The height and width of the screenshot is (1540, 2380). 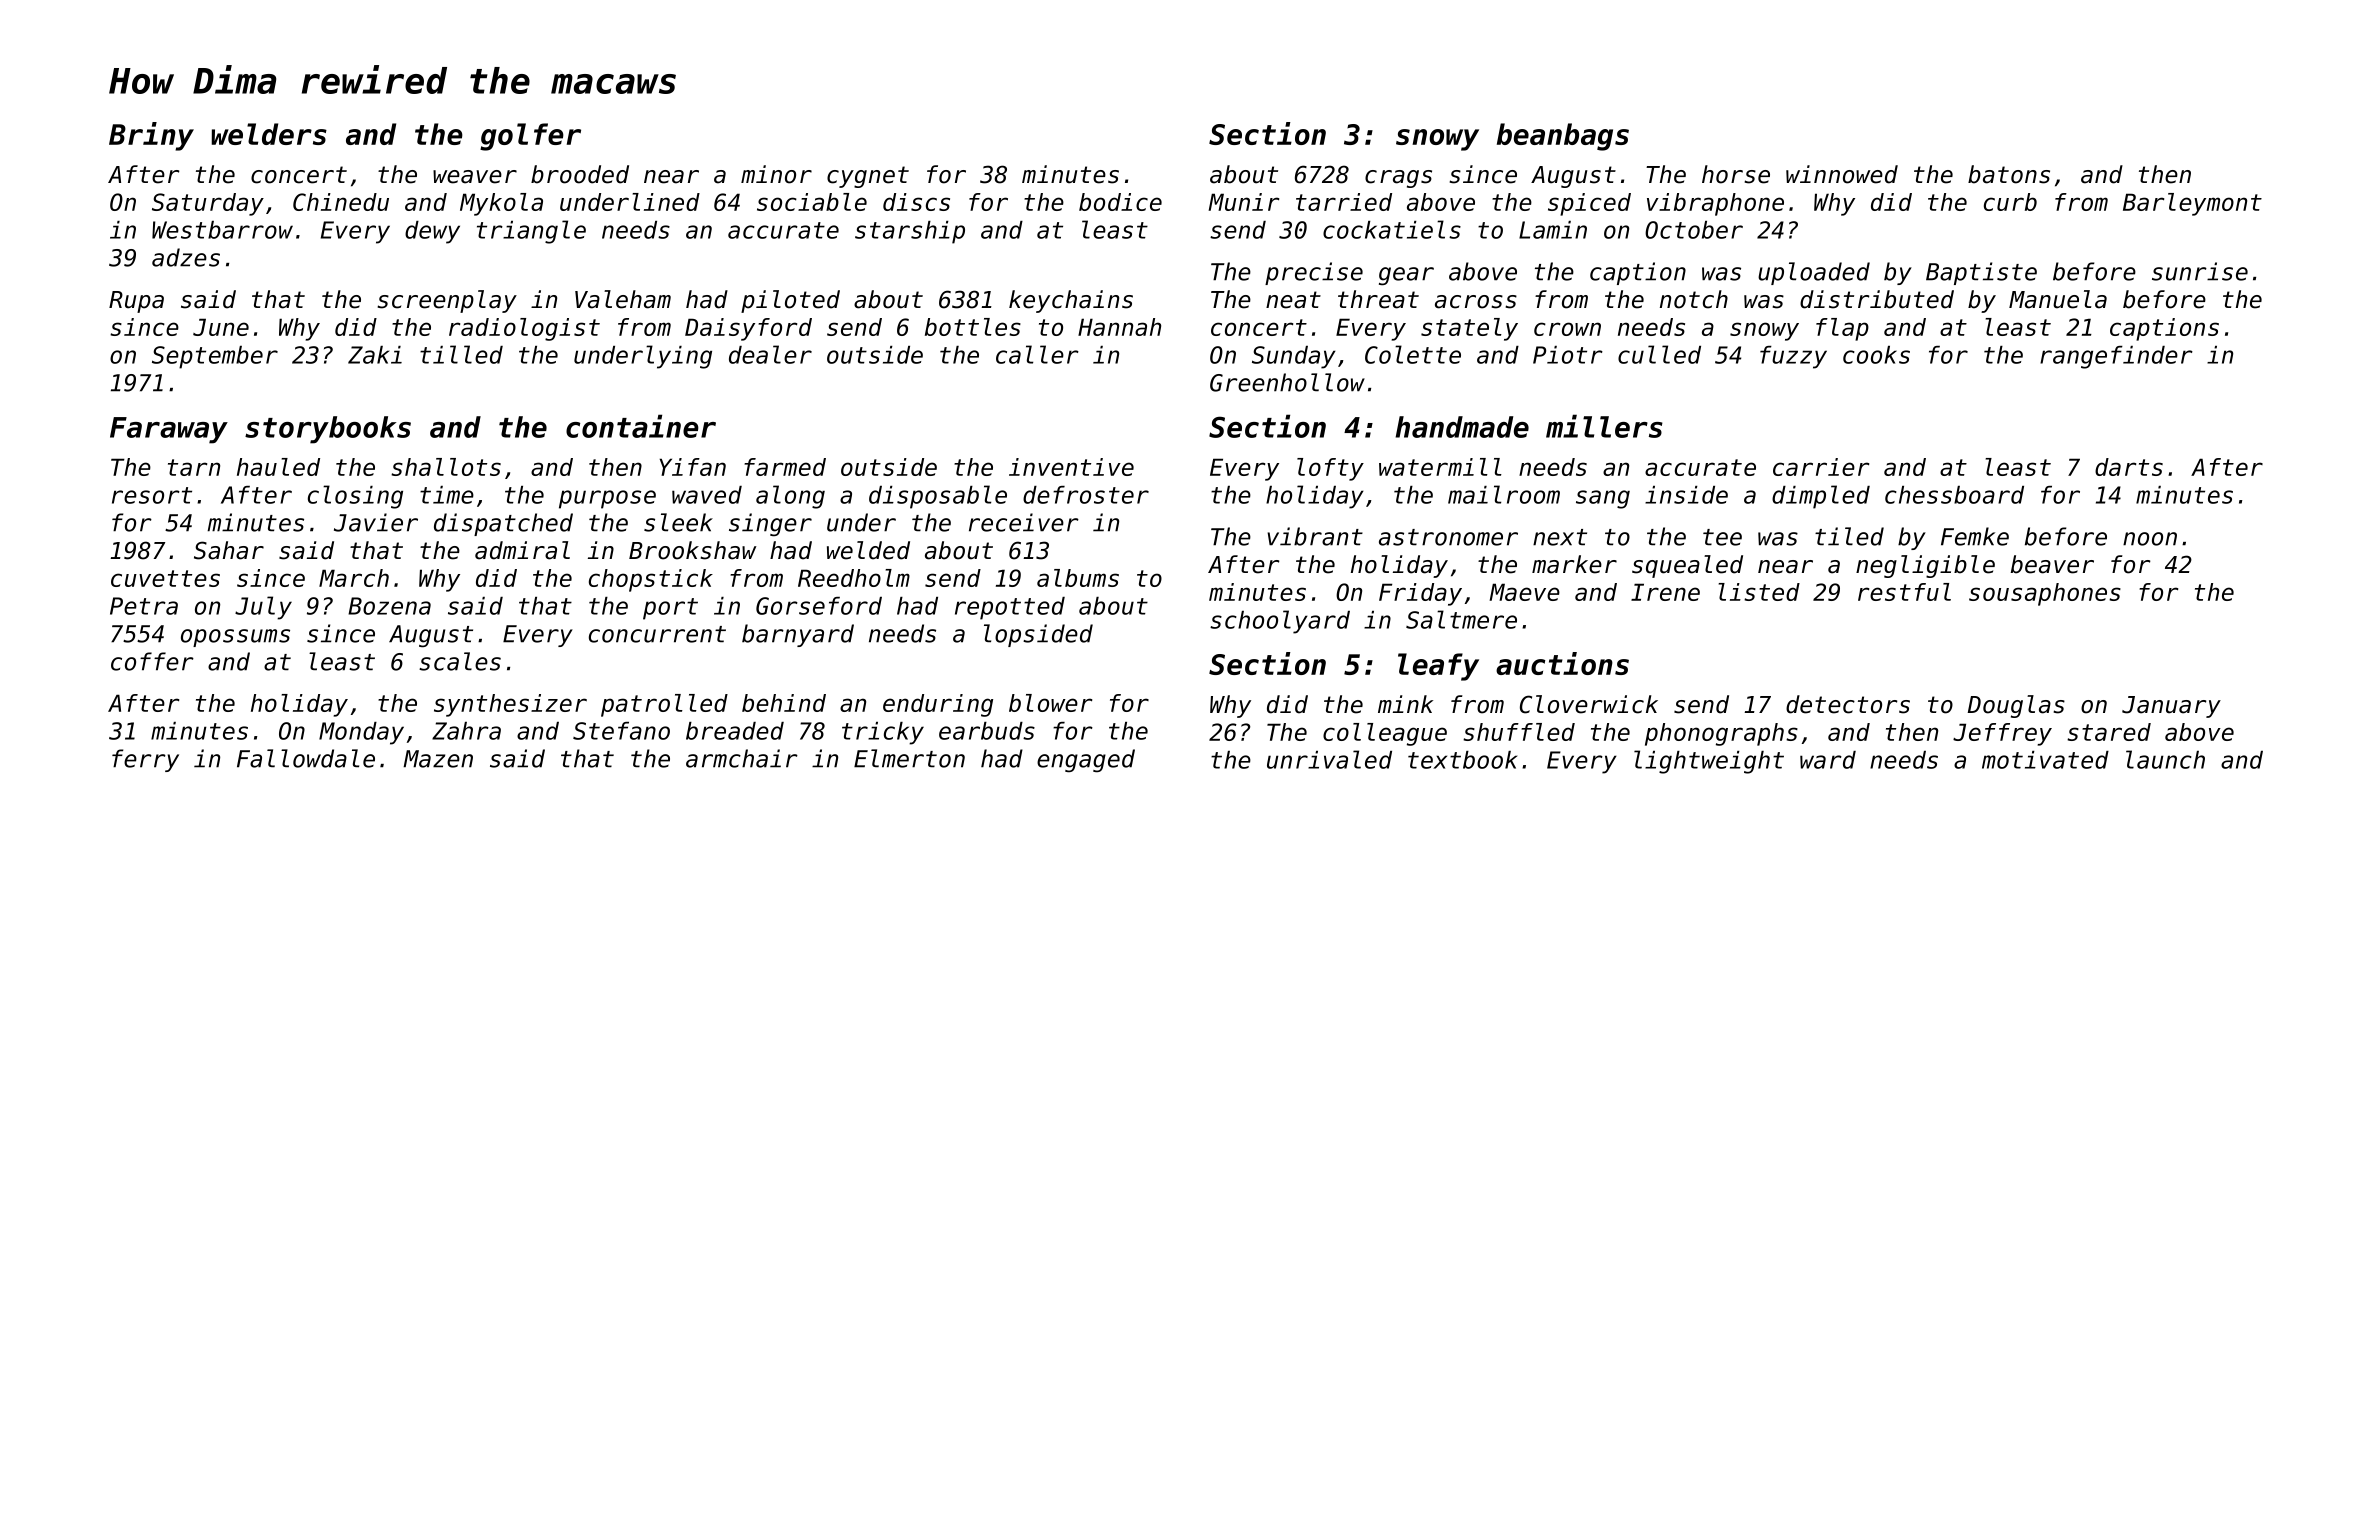 I want to click on squealed, so click(x=1687, y=566).
